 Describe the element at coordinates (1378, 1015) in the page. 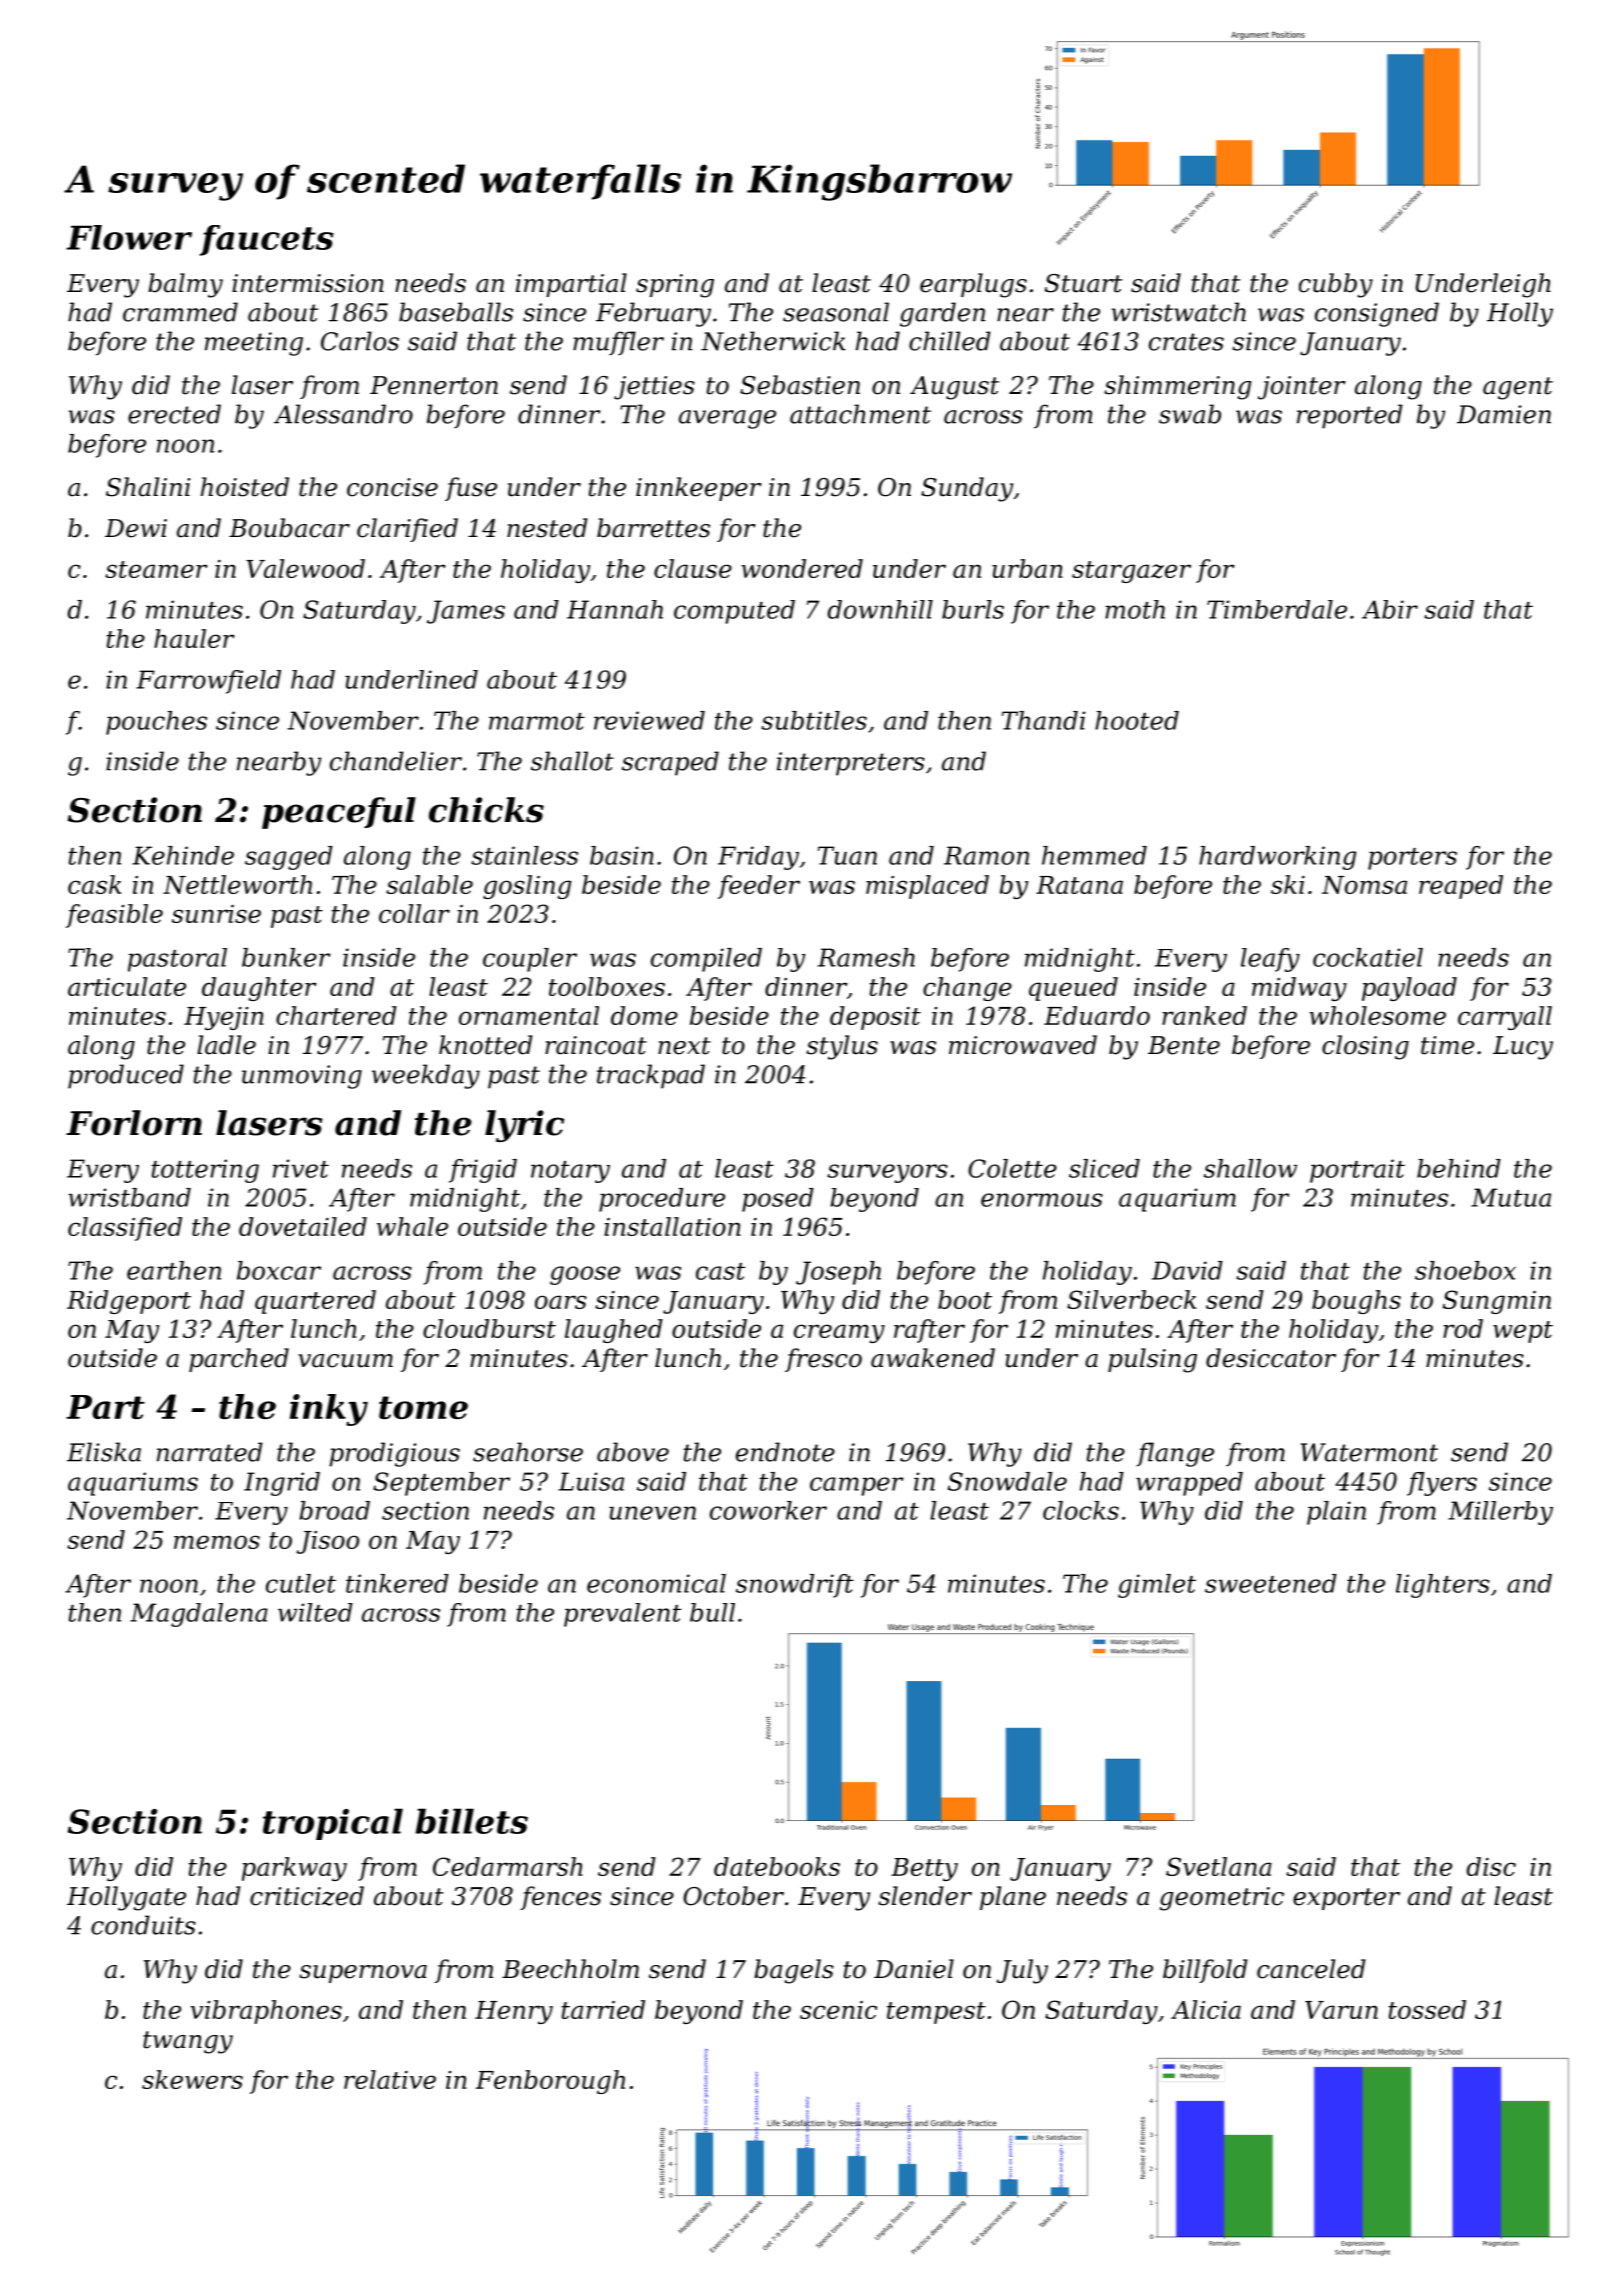

I see `wholesome` at that location.
